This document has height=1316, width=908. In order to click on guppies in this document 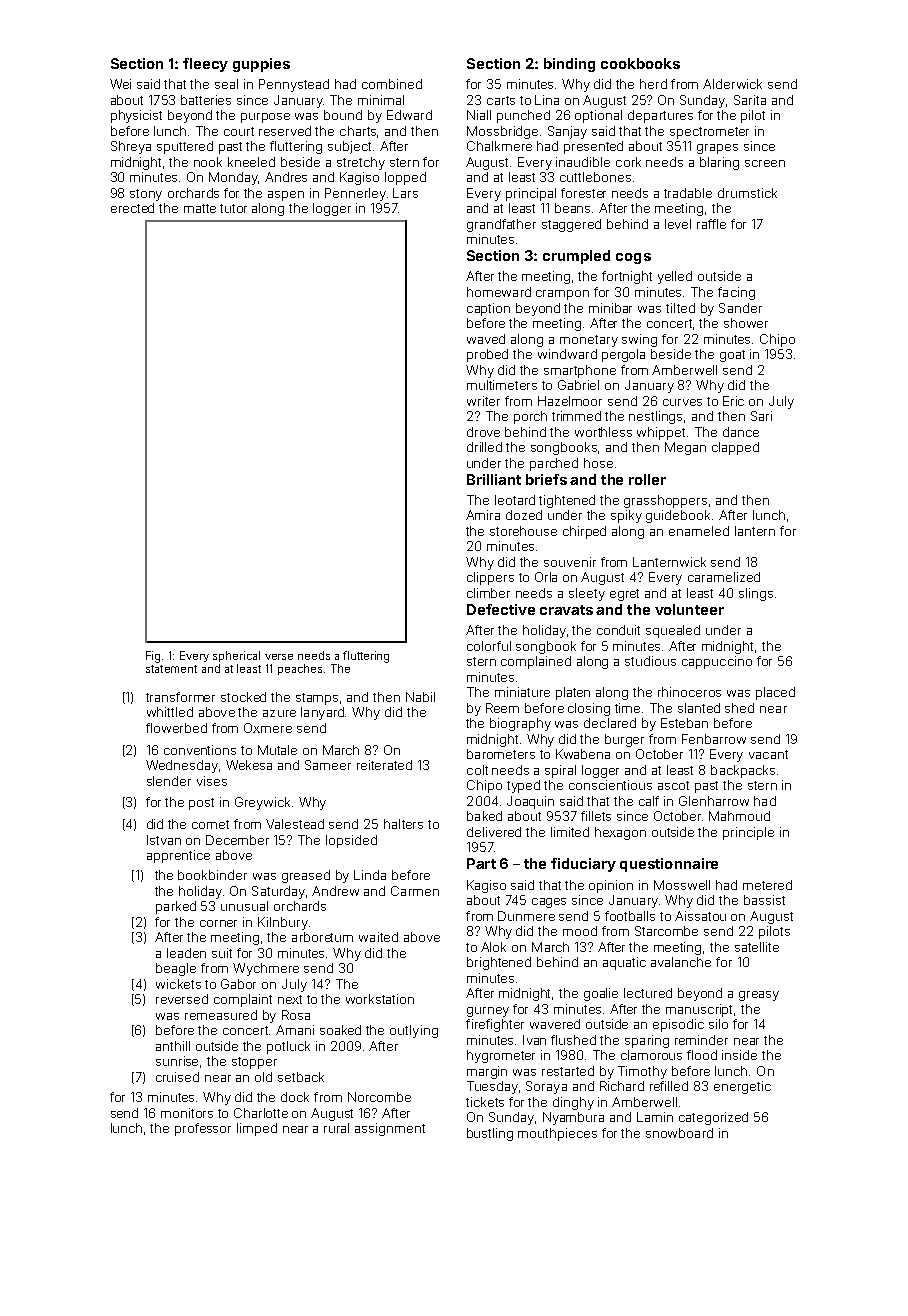, I will do `click(261, 65)`.
